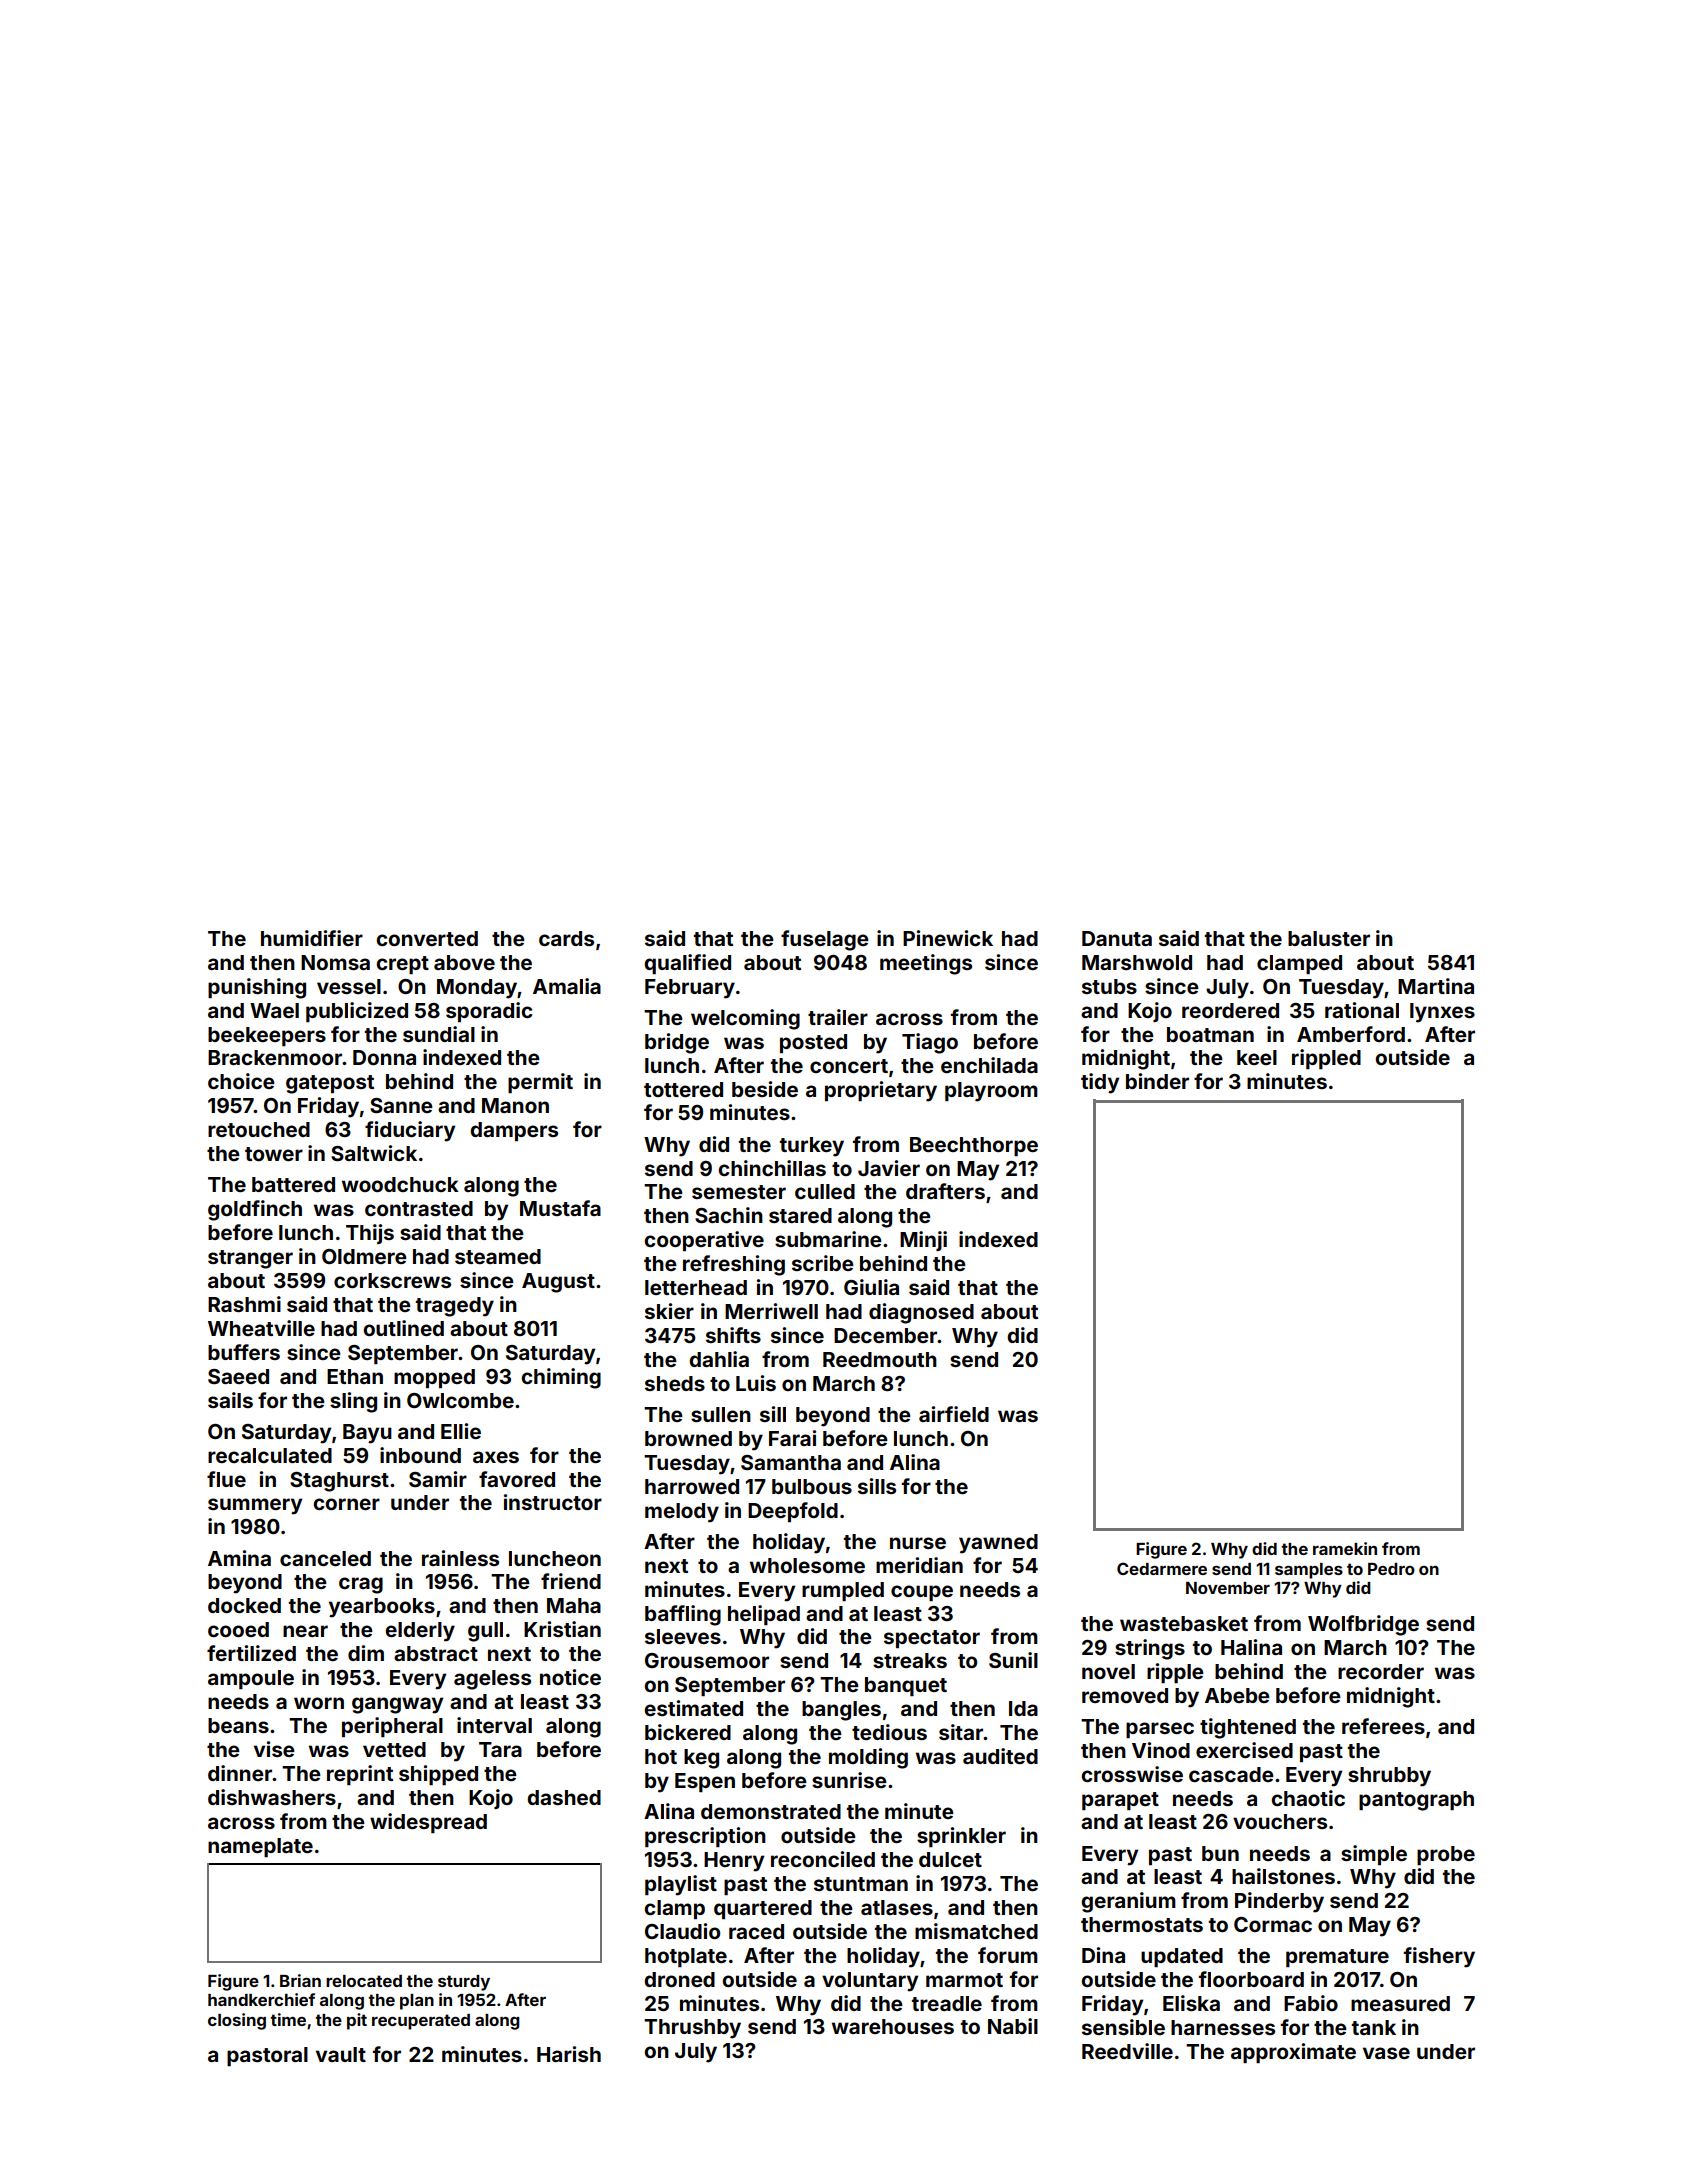 The width and height of the screenshot is (1683, 2178). What do you see at coordinates (257, 988) in the screenshot?
I see `punishing` at bounding box center [257, 988].
